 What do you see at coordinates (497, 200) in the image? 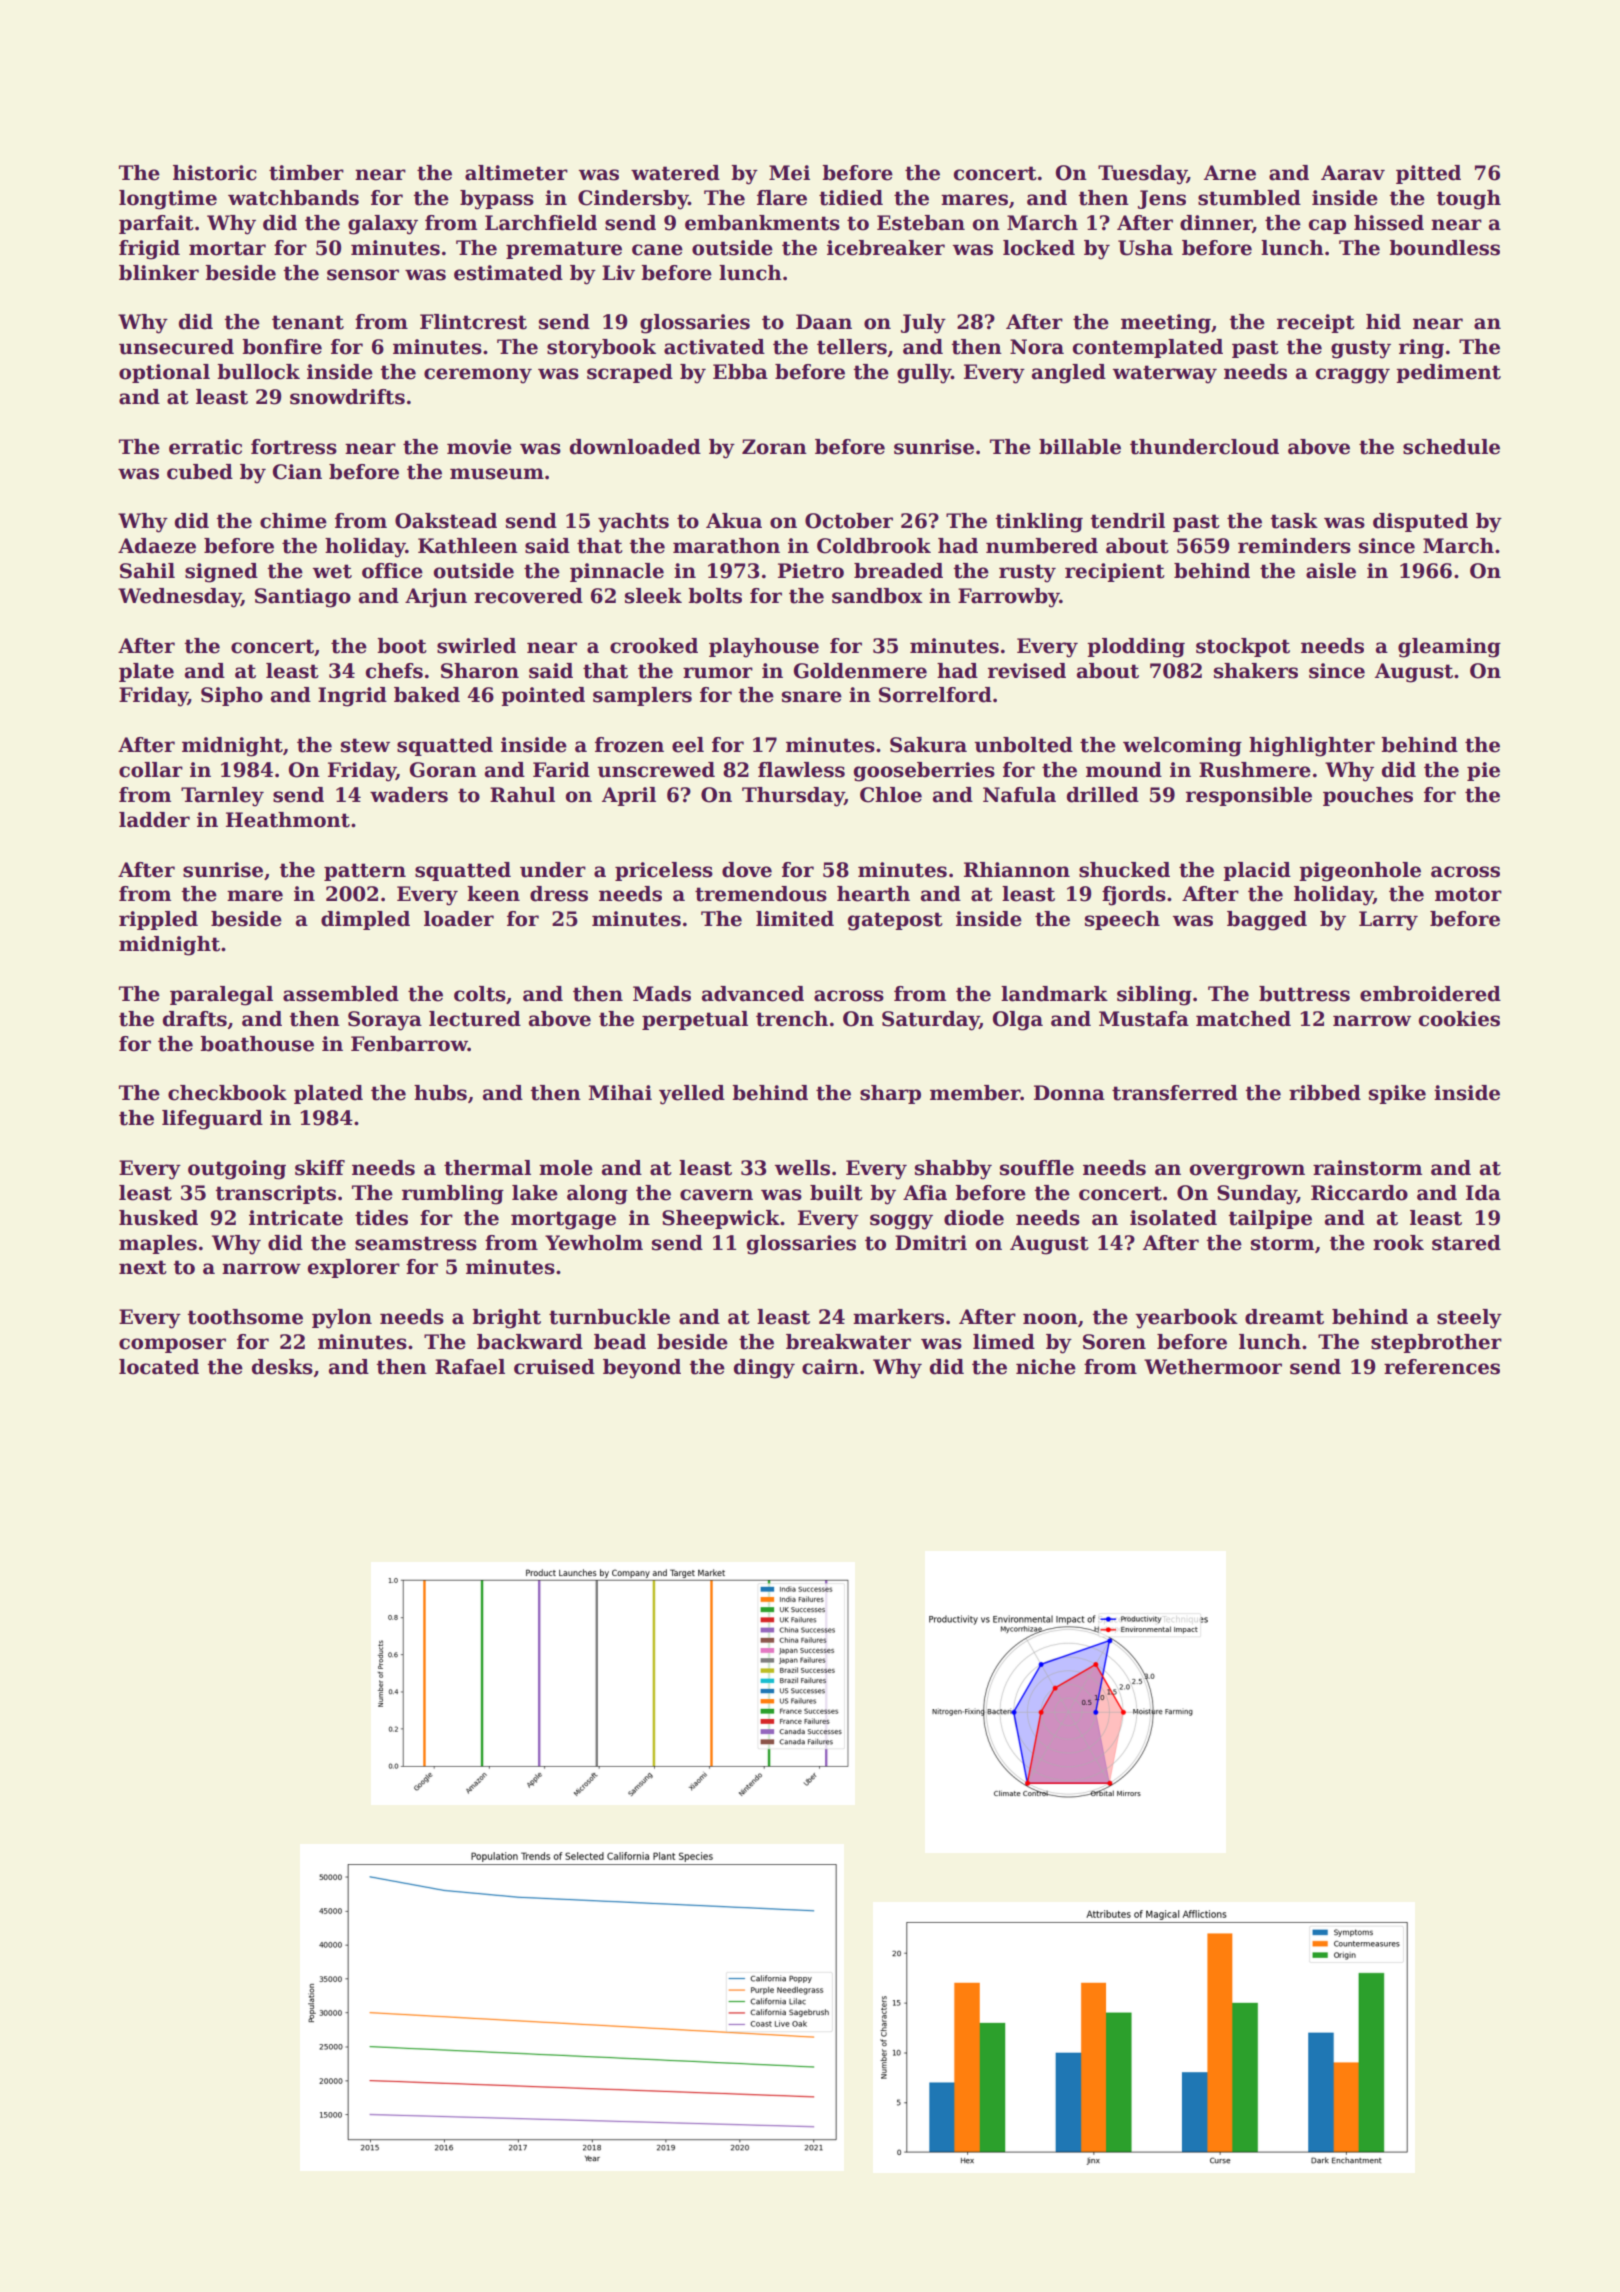
I see `bypass` at bounding box center [497, 200].
